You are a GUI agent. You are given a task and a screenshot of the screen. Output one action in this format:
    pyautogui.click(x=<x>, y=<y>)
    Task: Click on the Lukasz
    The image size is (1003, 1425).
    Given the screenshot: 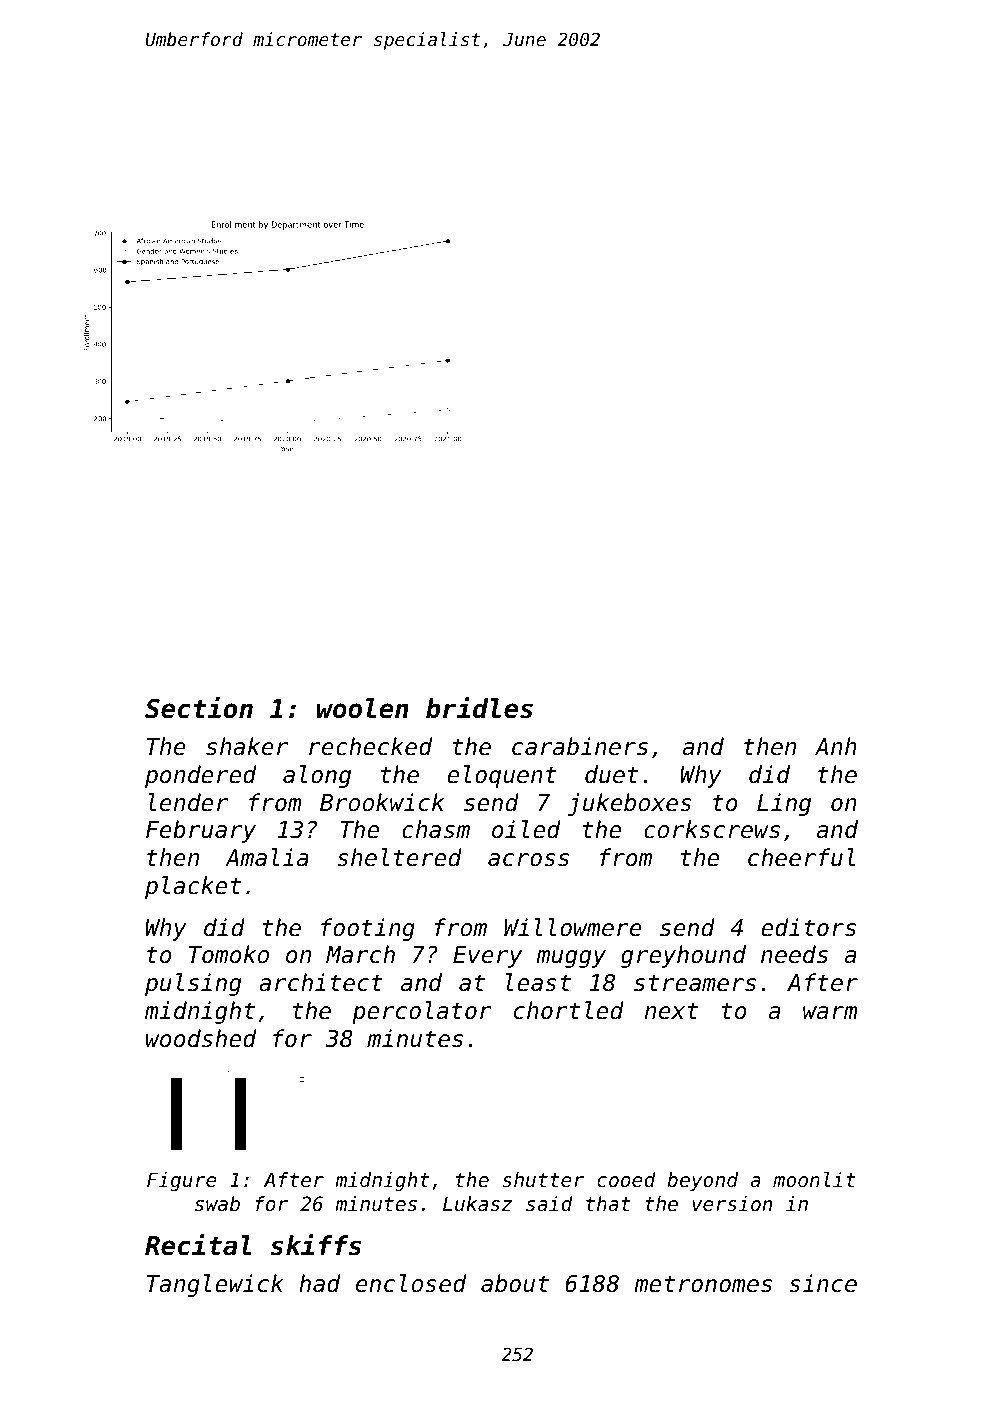 What is the action you would take?
    pyautogui.click(x=477, y=1204)
